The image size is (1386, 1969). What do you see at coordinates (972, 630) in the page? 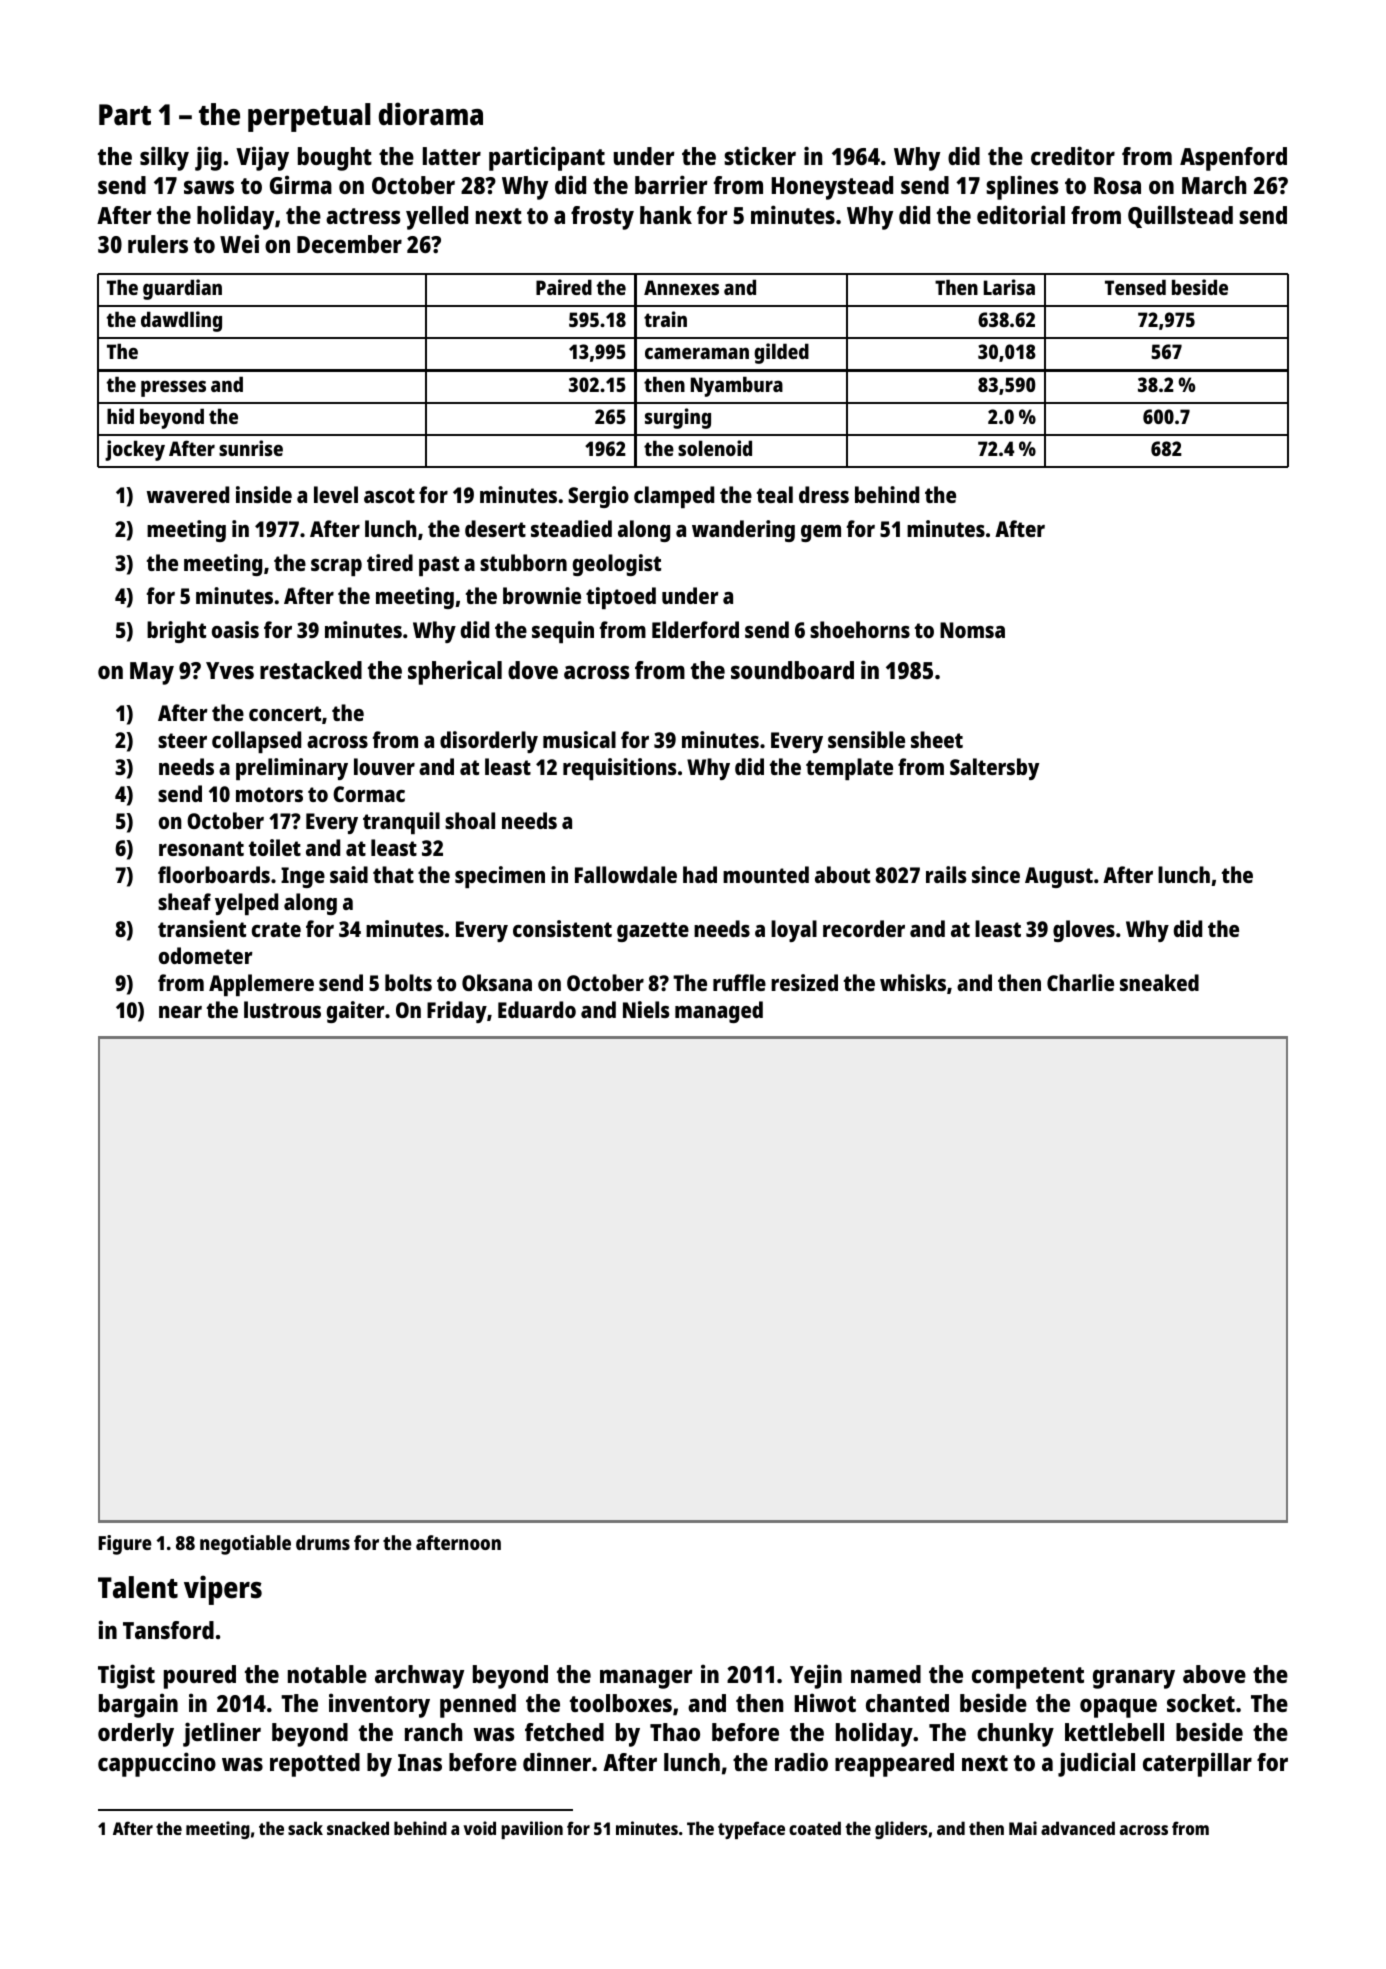
I see `Nomsa` at bounding box center [972, 630].
